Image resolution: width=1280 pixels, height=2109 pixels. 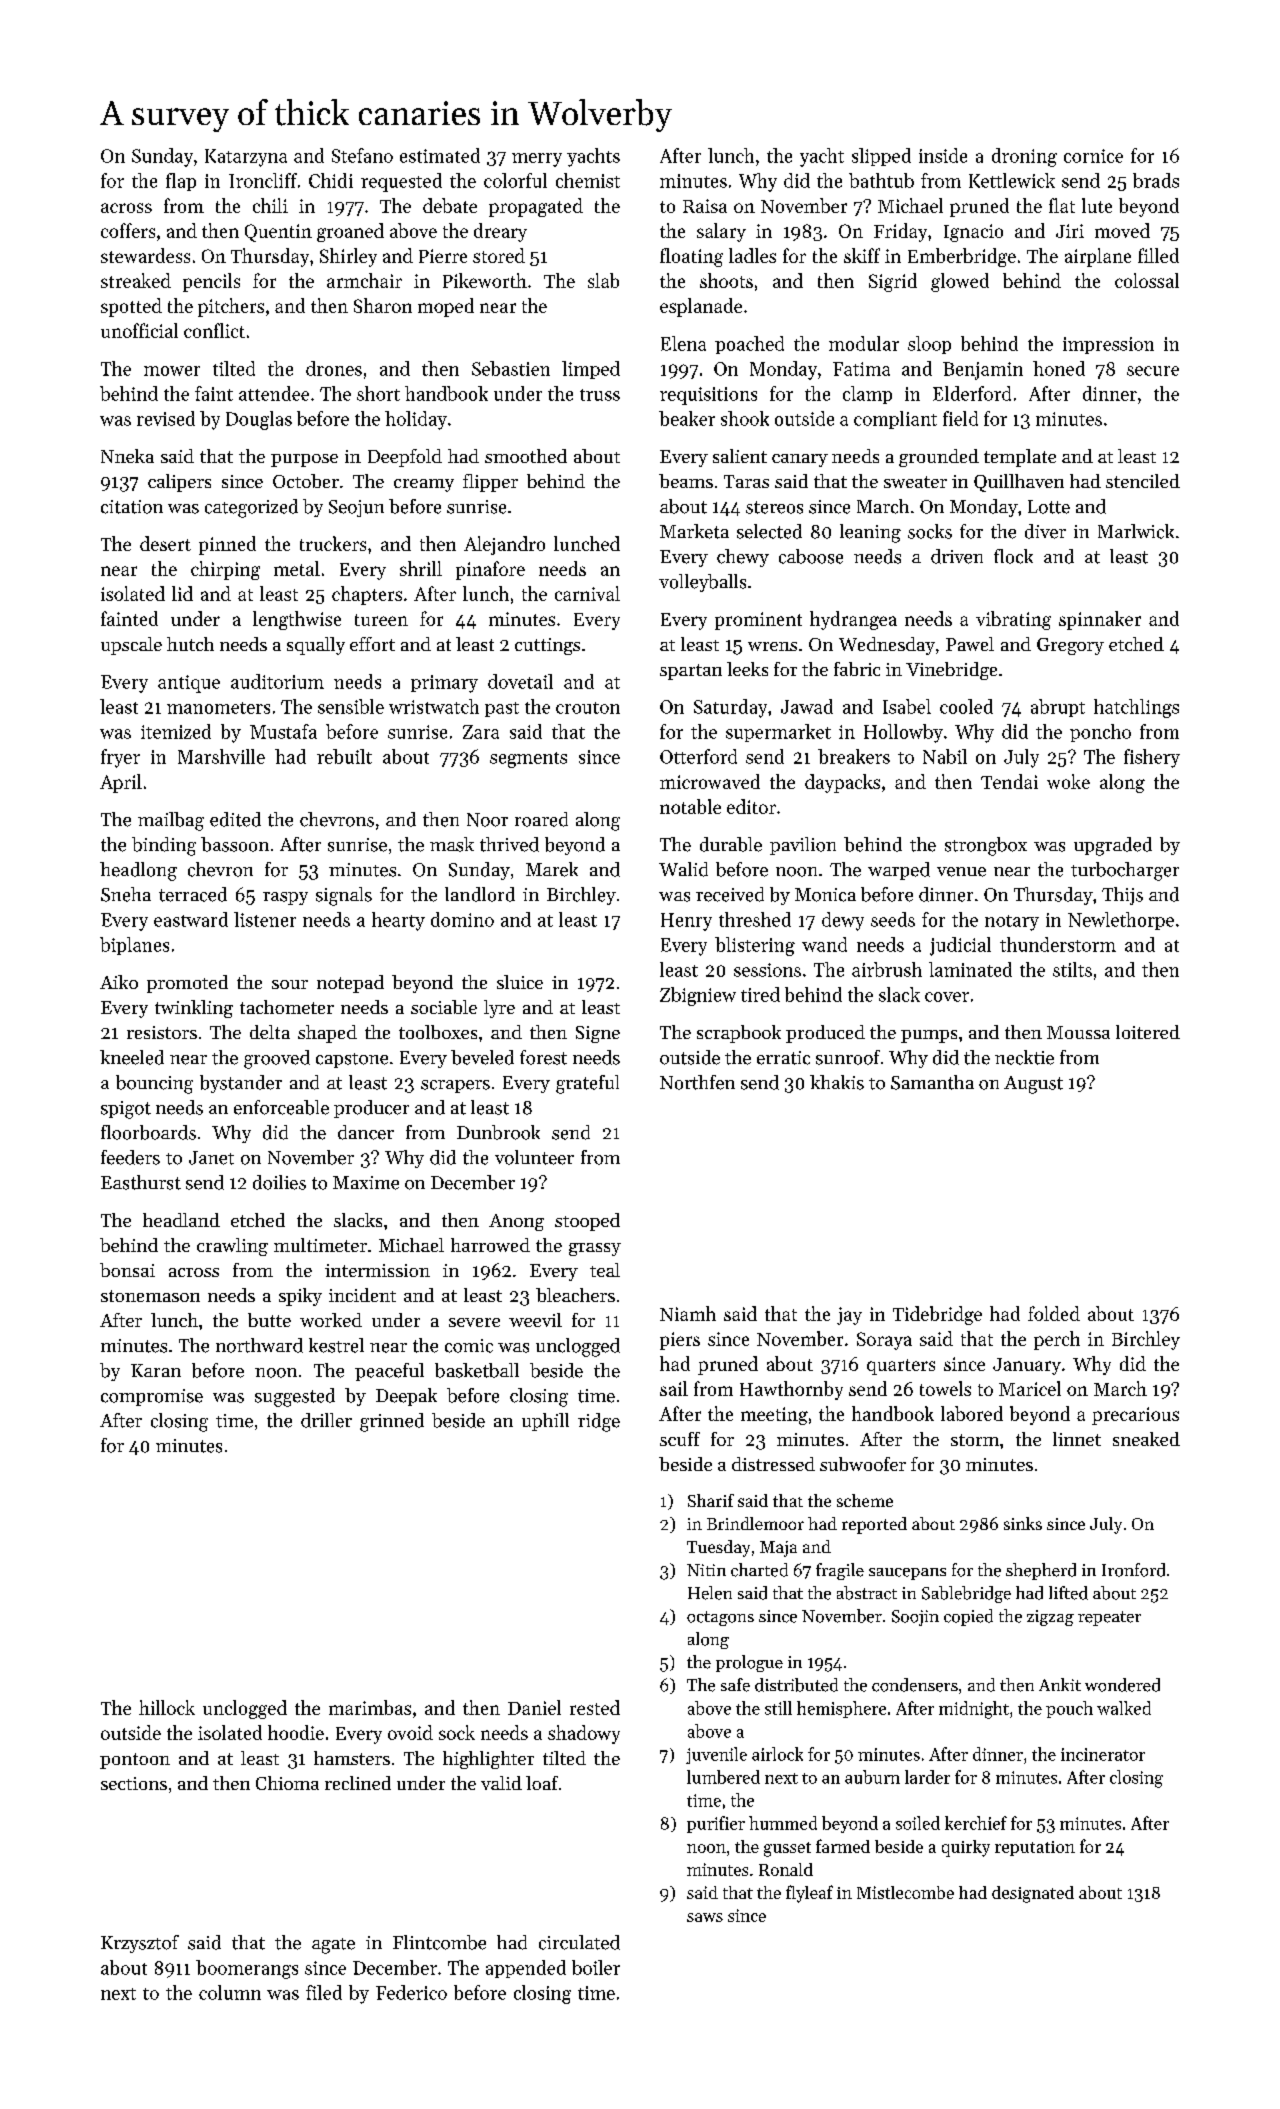 I want to click on merry, so click(x=537, y=160).
